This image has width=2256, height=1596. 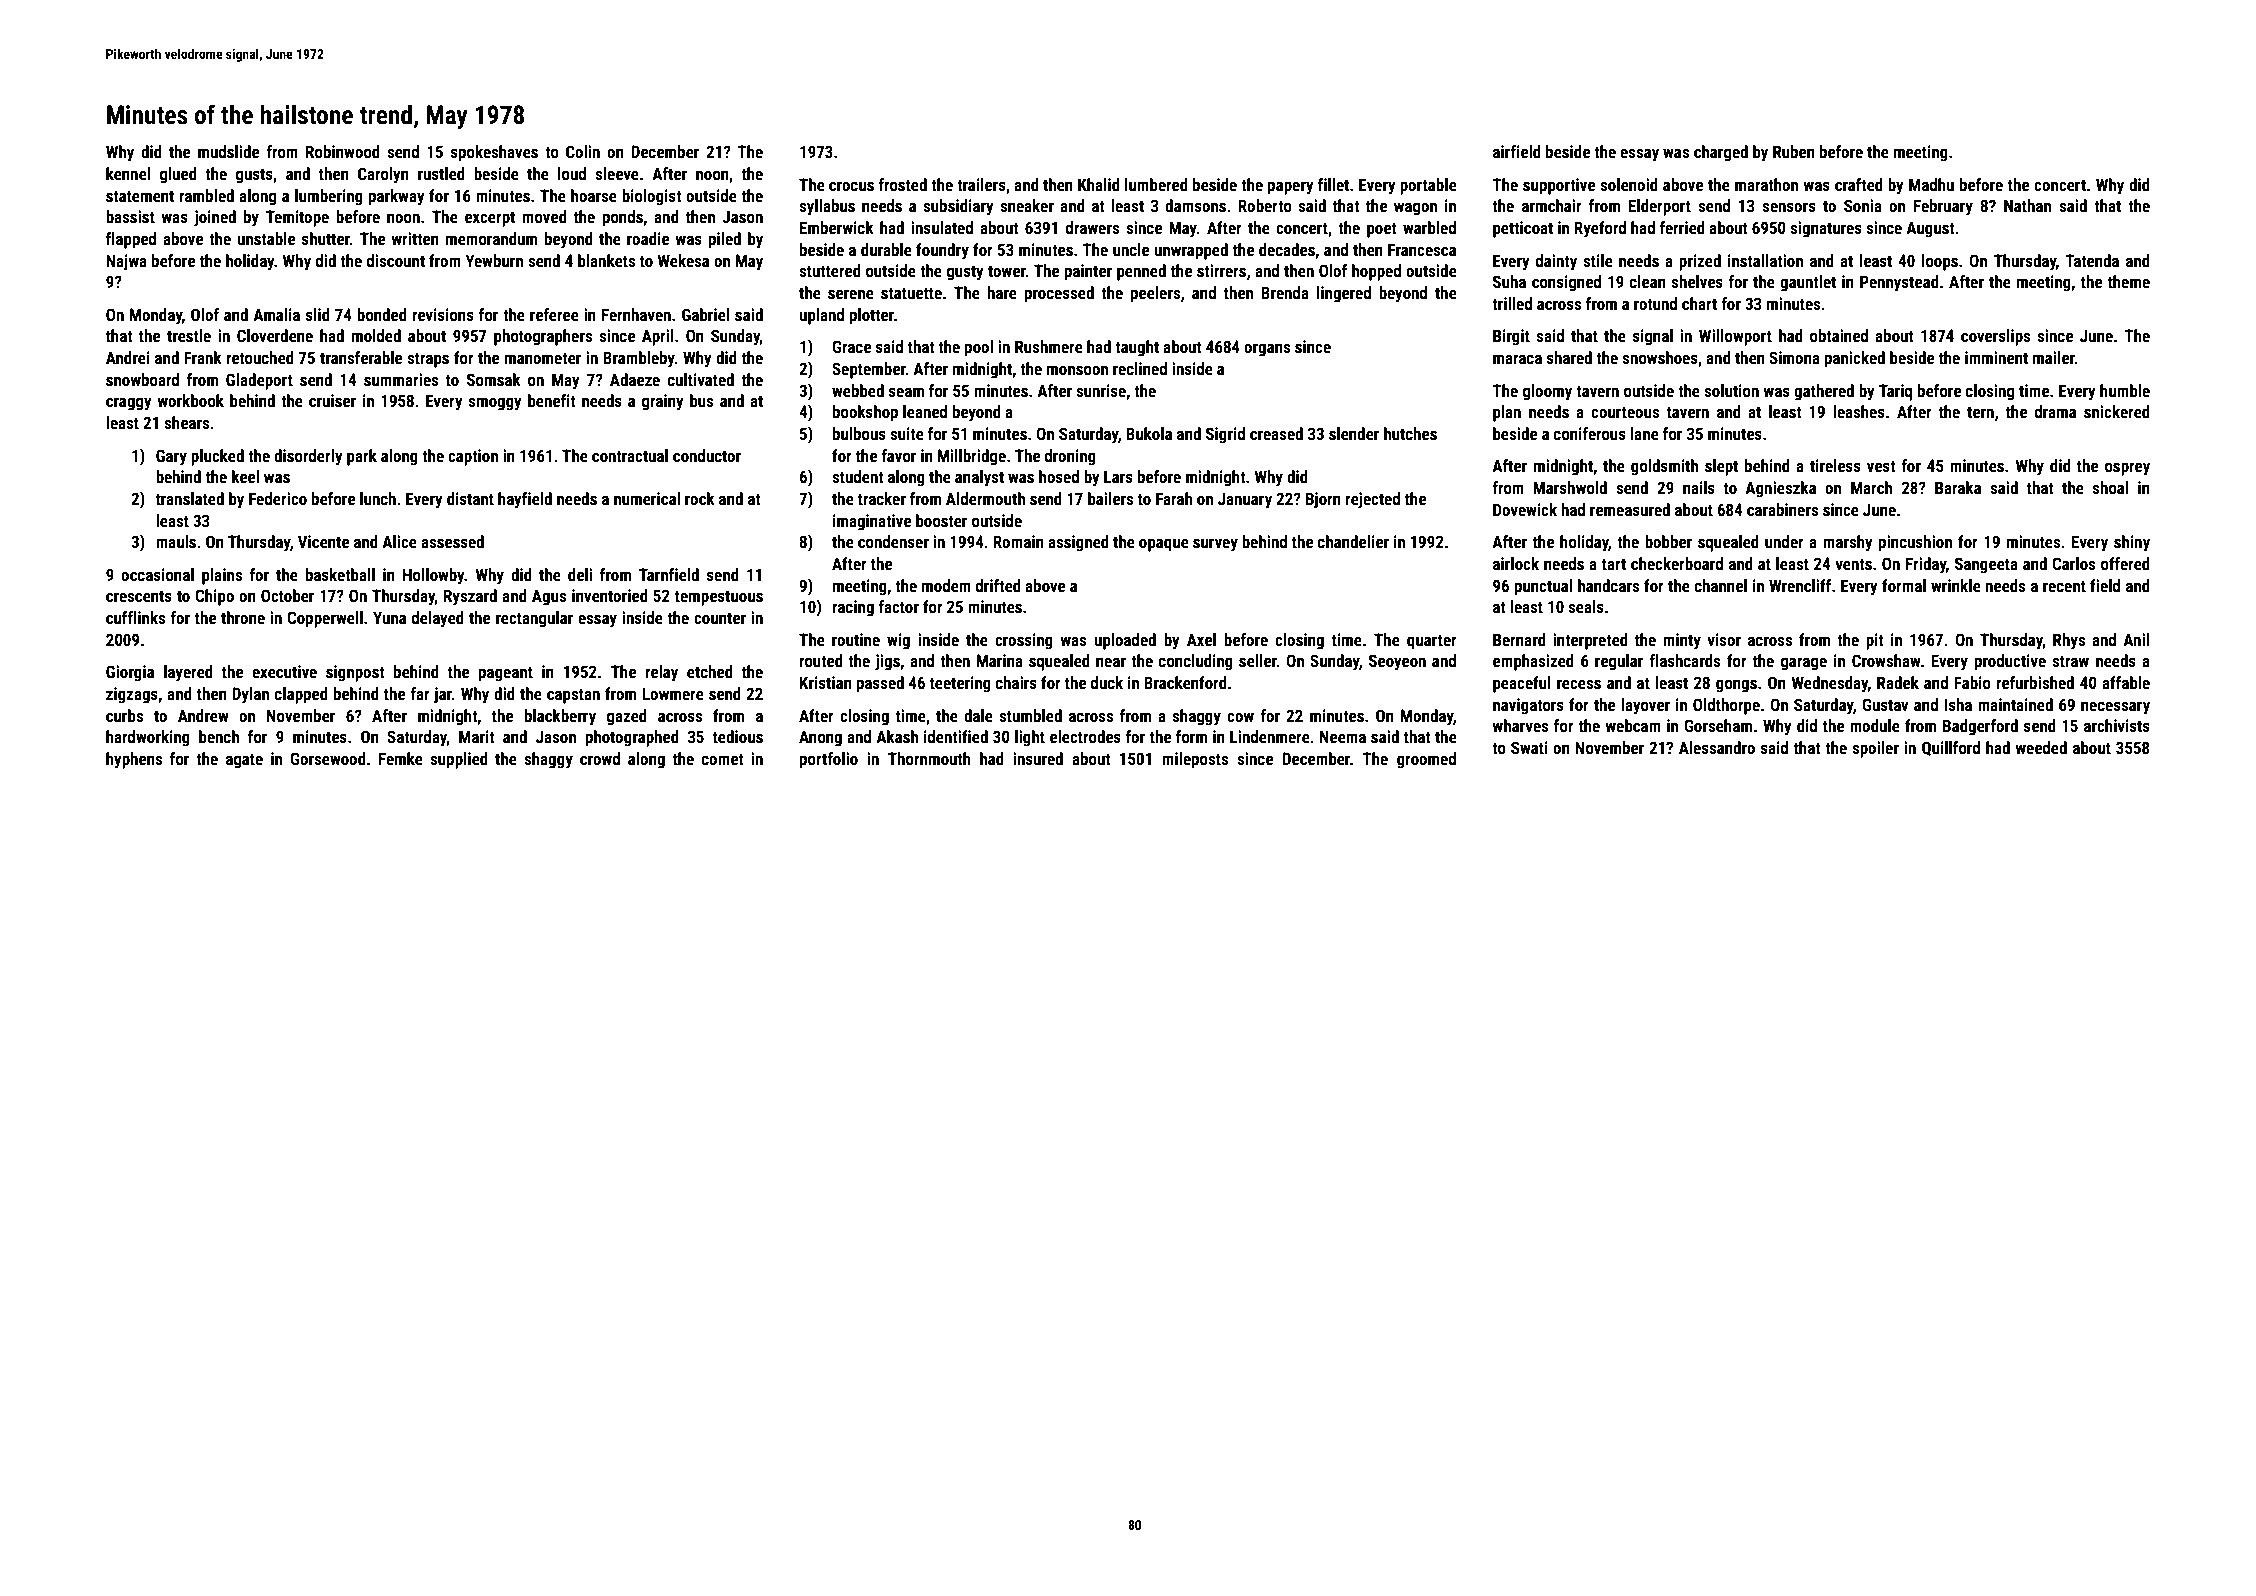 What do you see at coordinates (2092, 260) in the image?
I see `Tatenda` at bounding box center [2092, 260].
